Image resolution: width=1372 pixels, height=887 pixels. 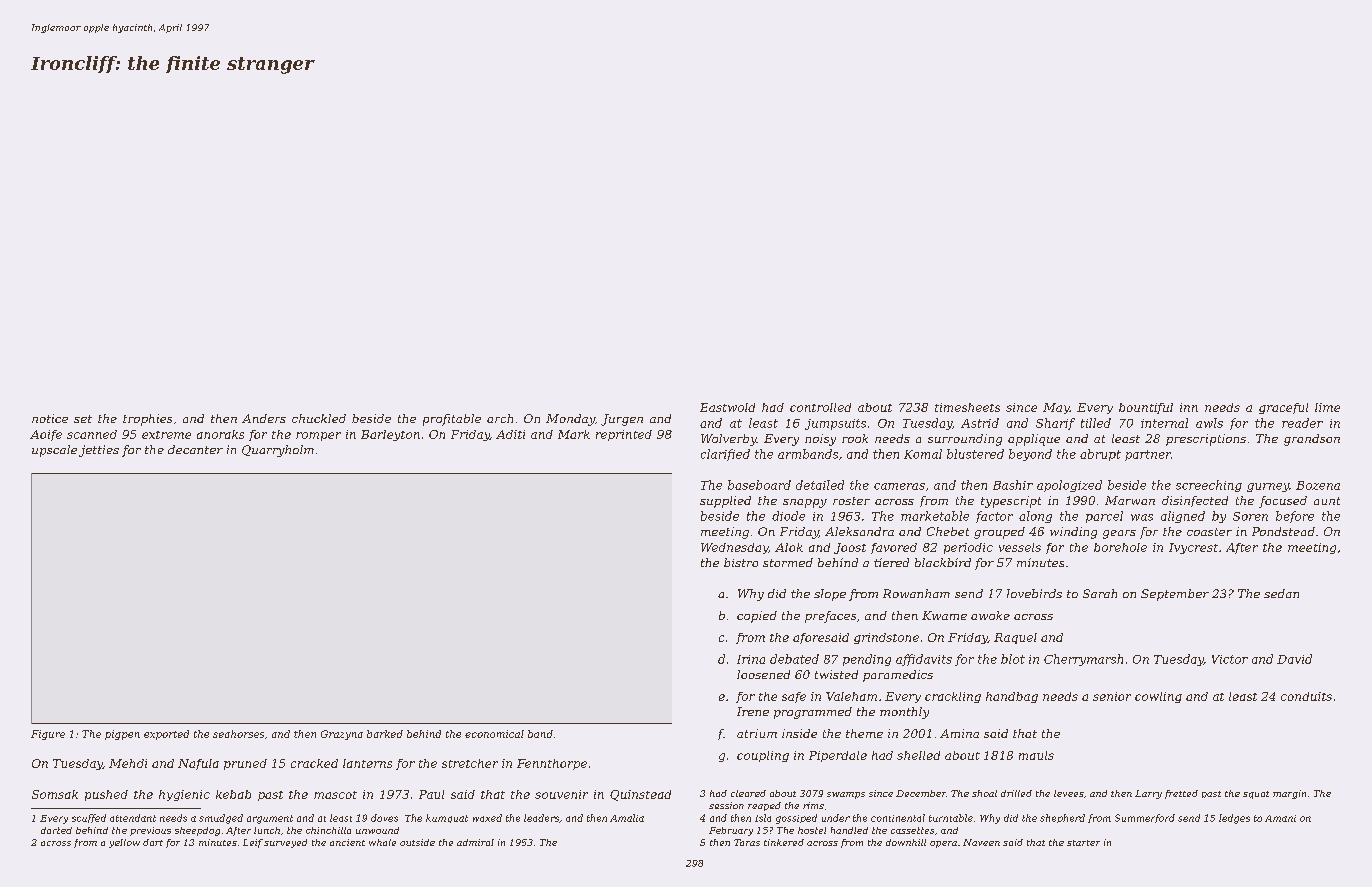 What do you see at coordinates (50, 418) in the image?
I see `notice` at bounding box center [50, 418].
